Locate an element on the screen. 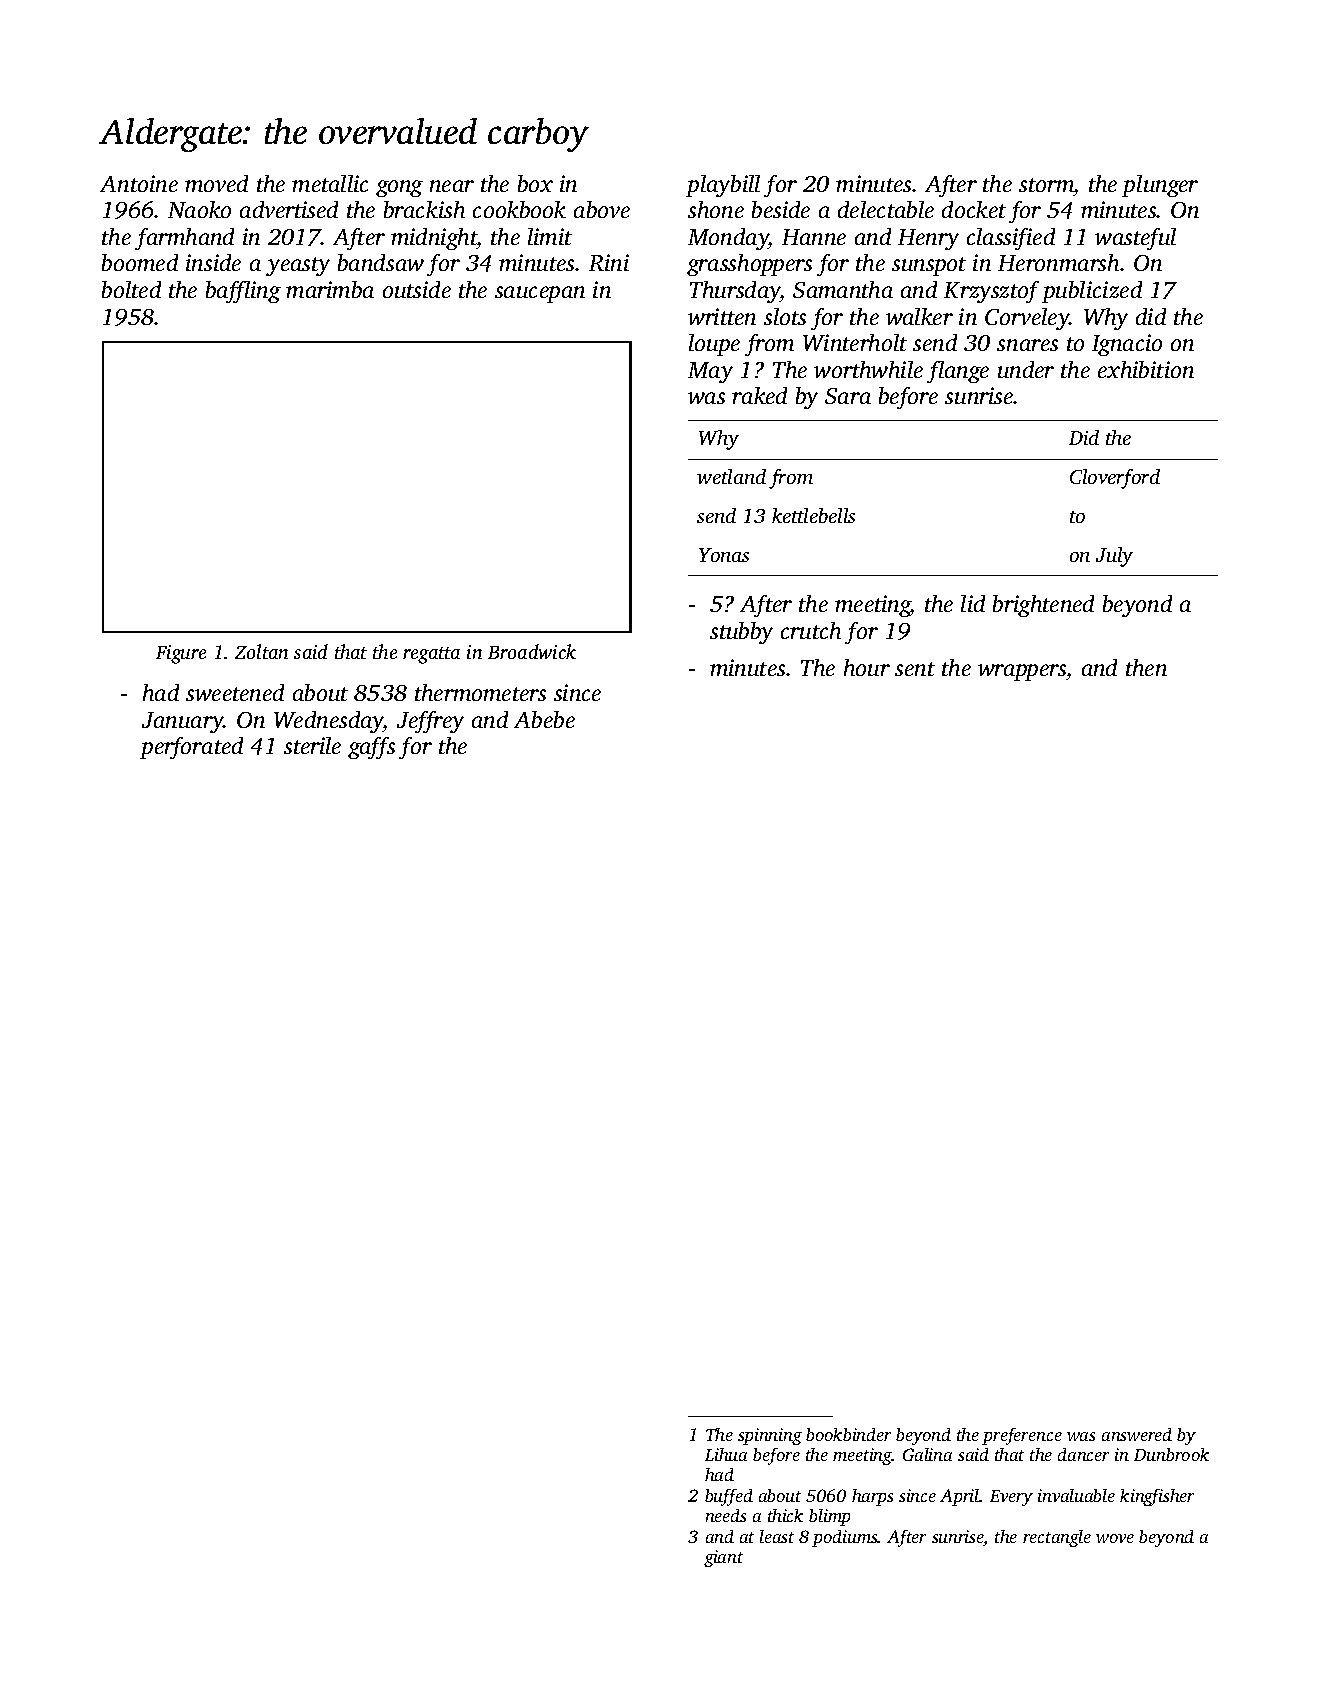 The height and width of the screenshot is (1708, 1320). Zoltan is located at coordinates (261, 651).
